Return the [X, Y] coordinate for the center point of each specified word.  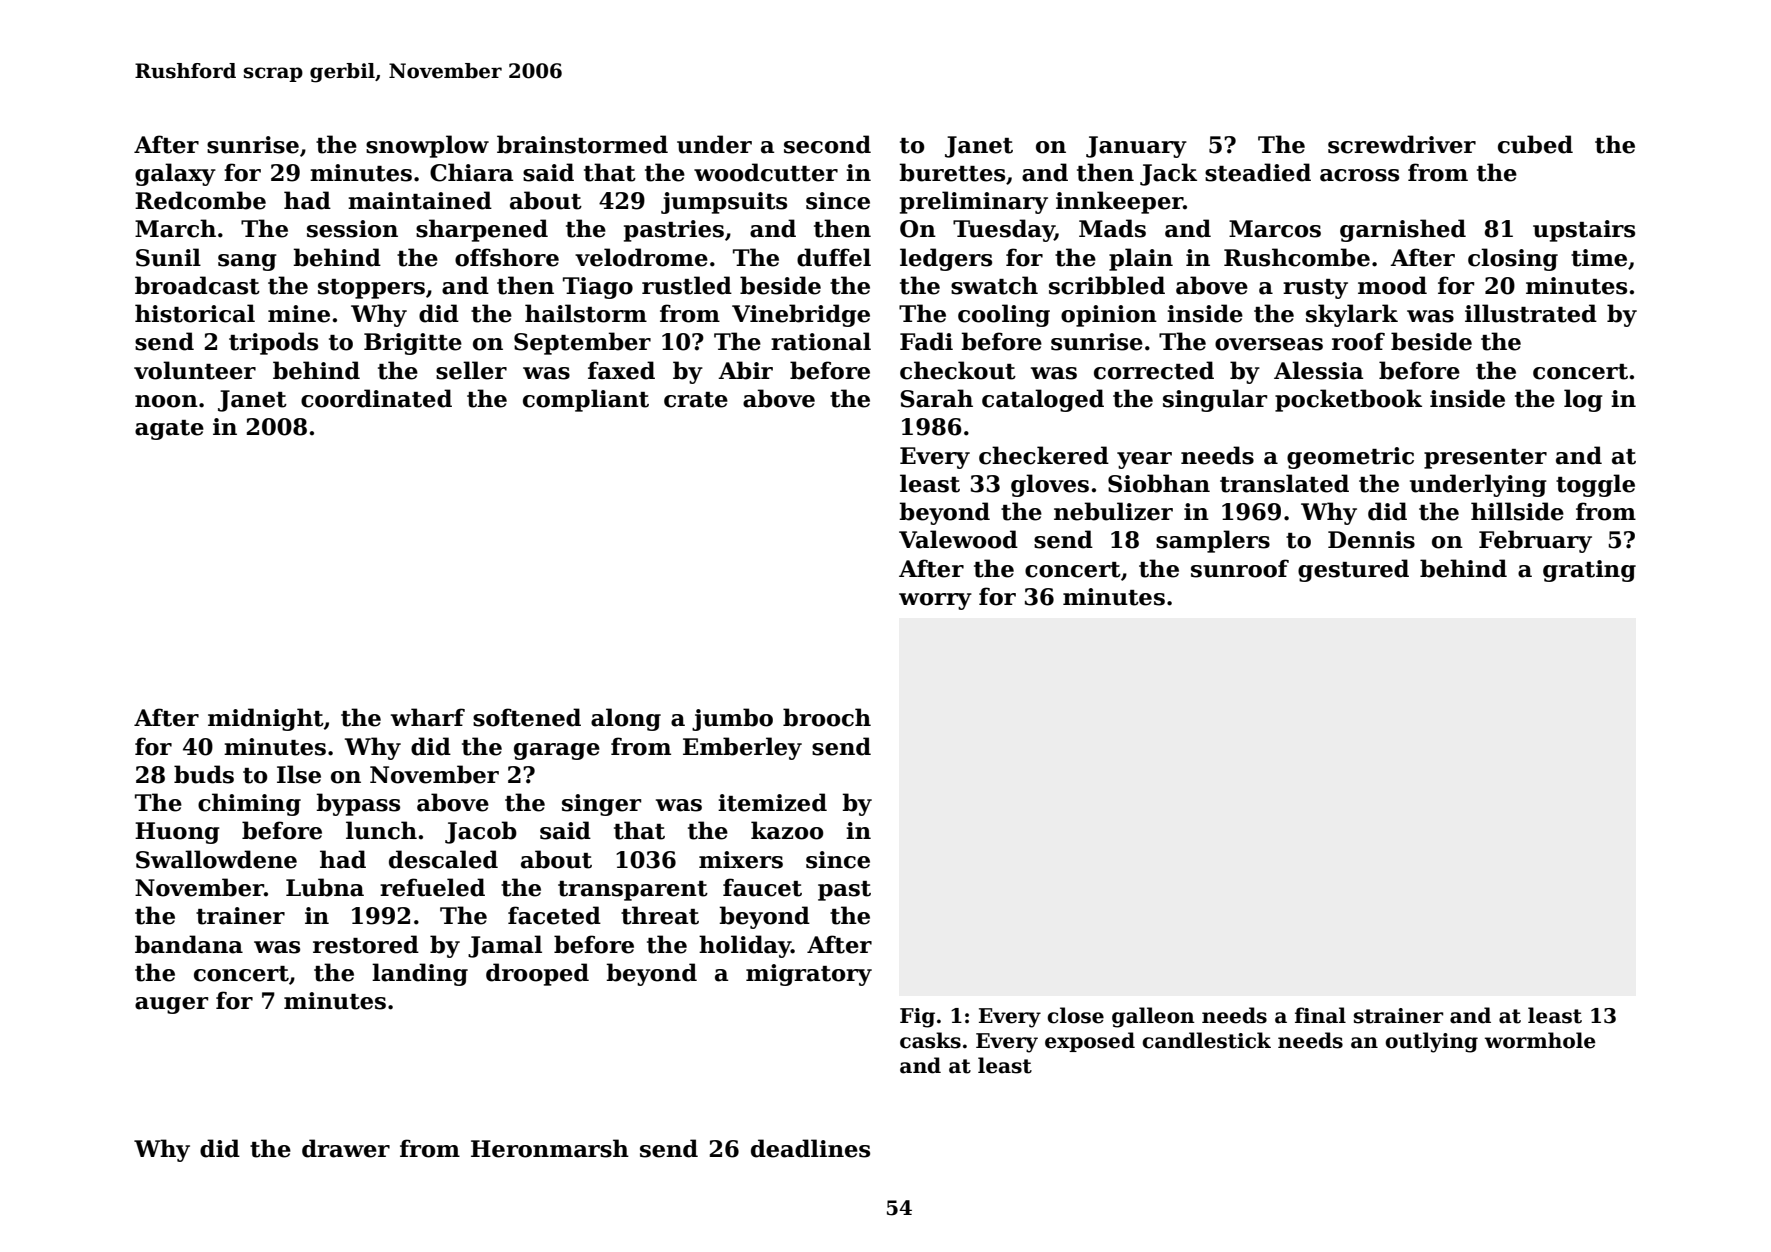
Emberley [742, 748]
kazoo [787, 830]
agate [169, 430]
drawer [346, 1148]
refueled [432, 887]
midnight [266, 719]
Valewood [958, 539]
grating [1589, 571]
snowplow [427, 146]
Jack [1168, 174]
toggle [1595, 485]
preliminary [974, 202]
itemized [772, 802]
